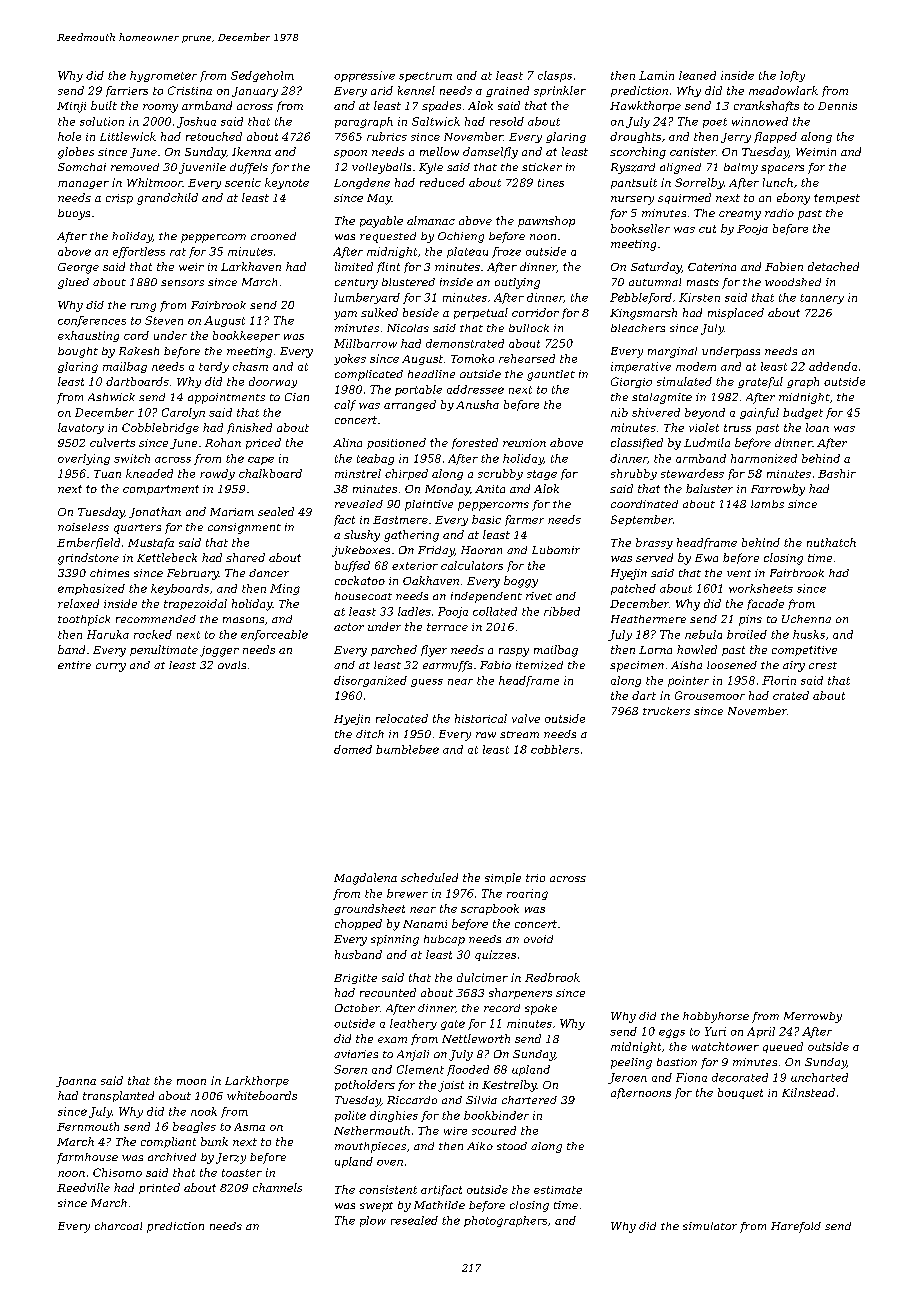 The image size is (924, 1308). What do you see at coordinates (373, 1221) in the document?
I see `plow` at bounding box center [373, 1221].
